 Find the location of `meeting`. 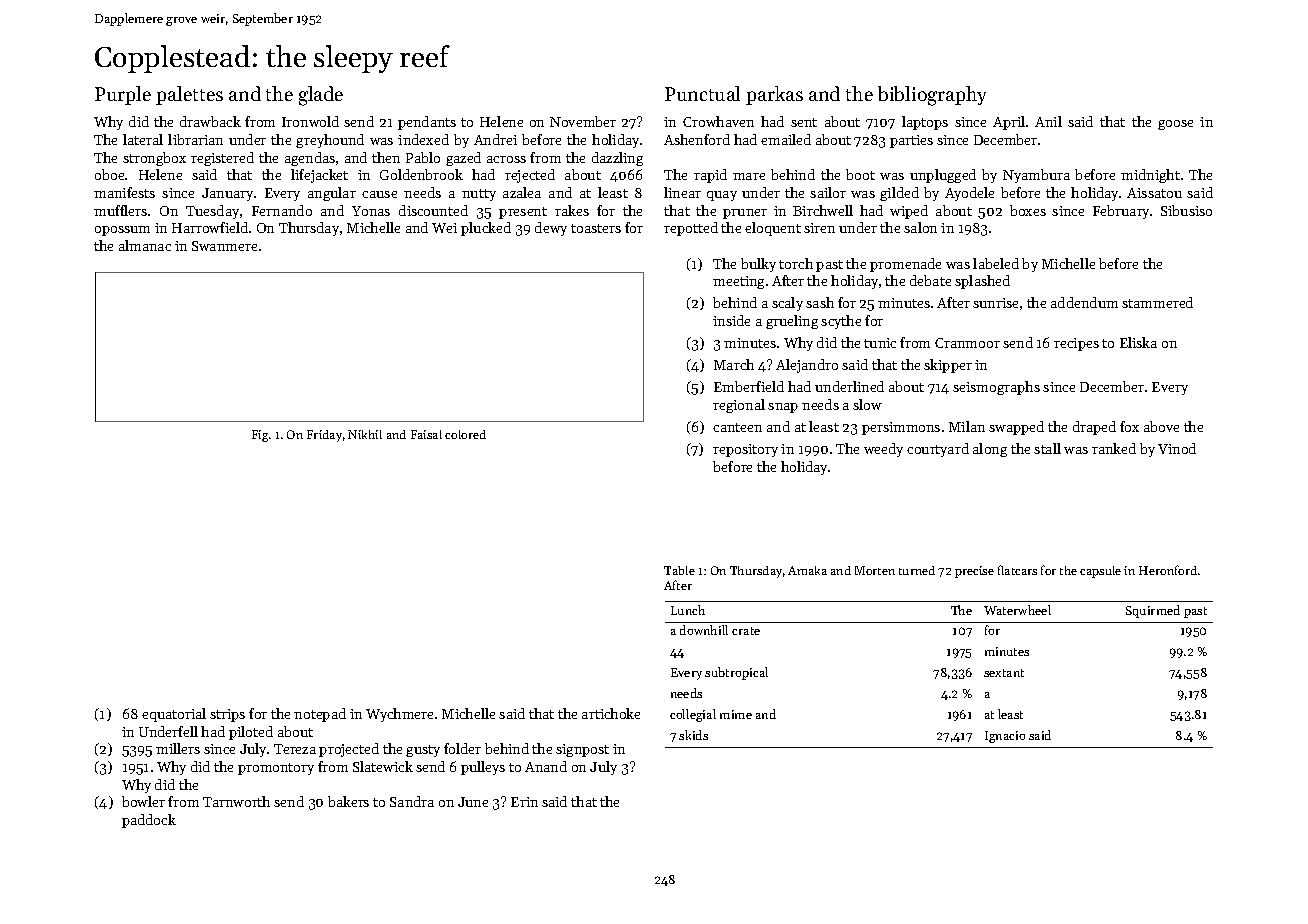

meeting is located at coordinates (738, 282).
